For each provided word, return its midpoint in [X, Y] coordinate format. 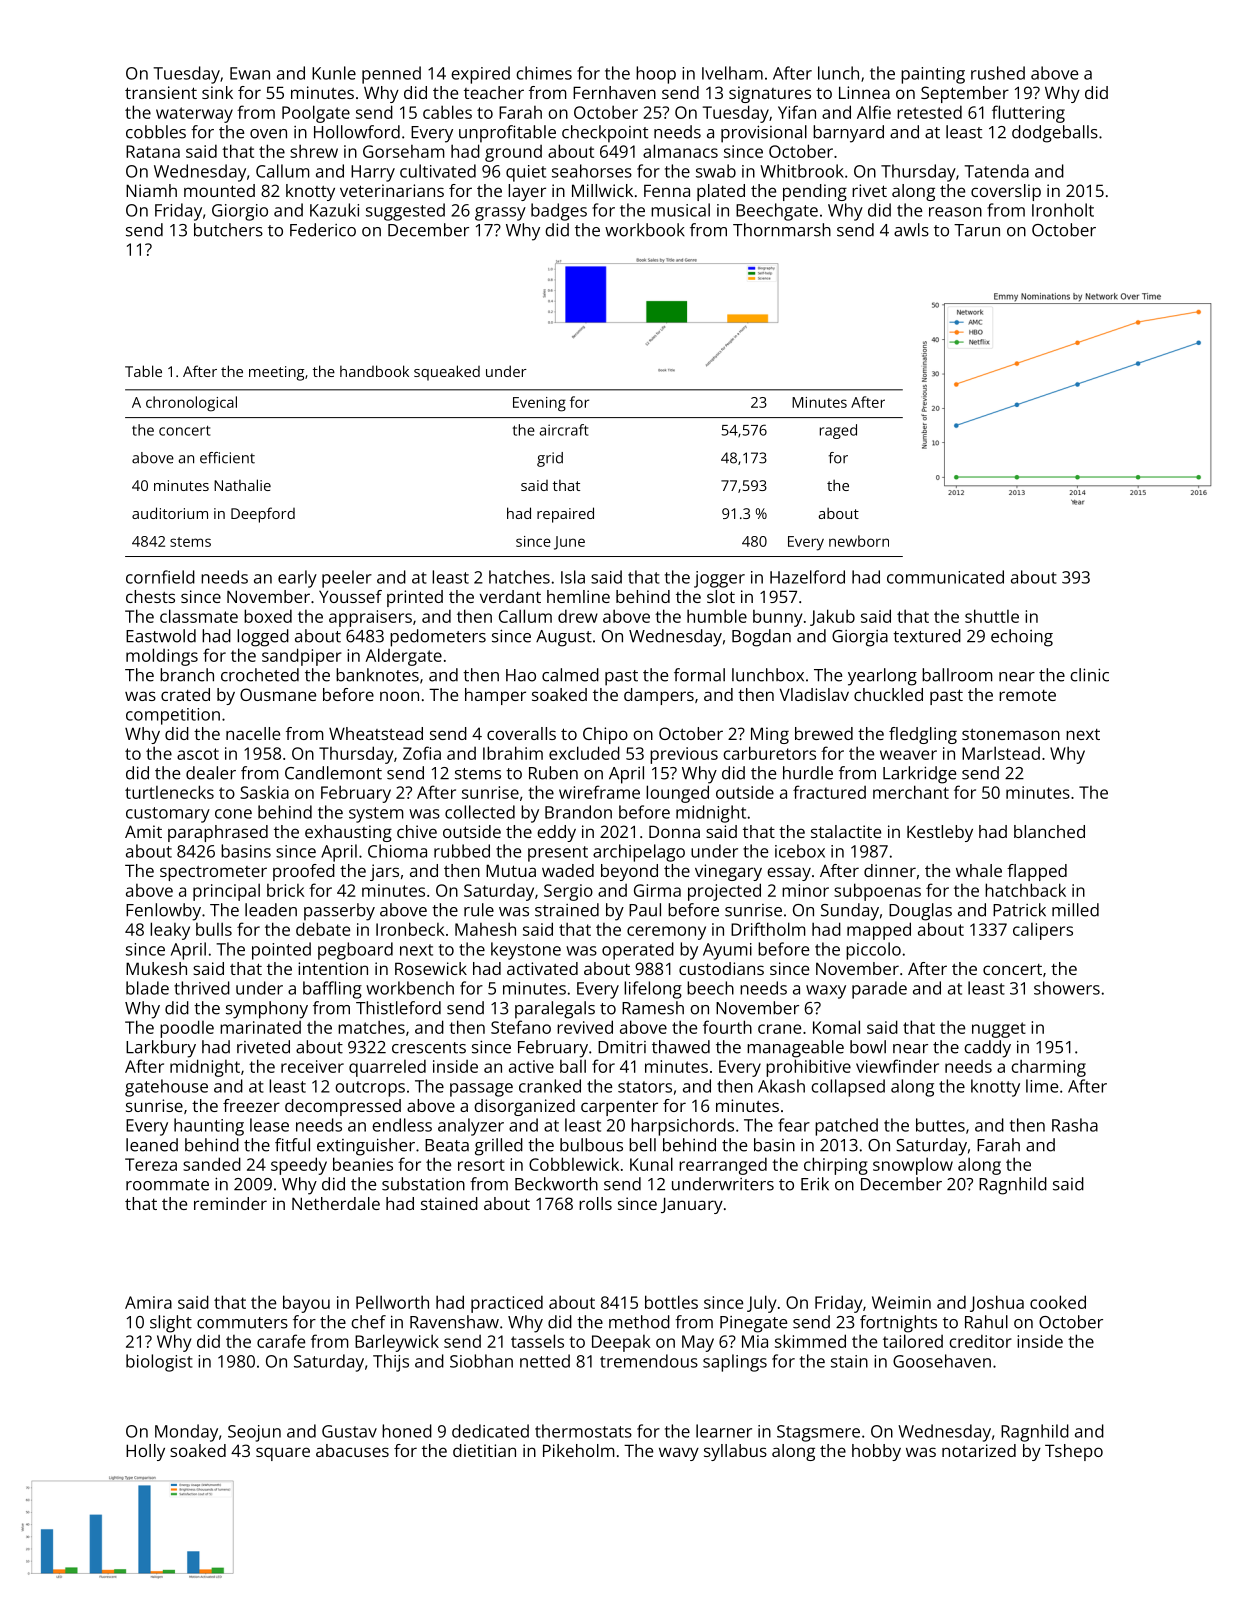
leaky [170, 931]
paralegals [555, 1010]
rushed [998, 73]
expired [480, 75]
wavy [679, 1454]
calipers [1043, 931]
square [283, 1454]
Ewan [250, 73]
